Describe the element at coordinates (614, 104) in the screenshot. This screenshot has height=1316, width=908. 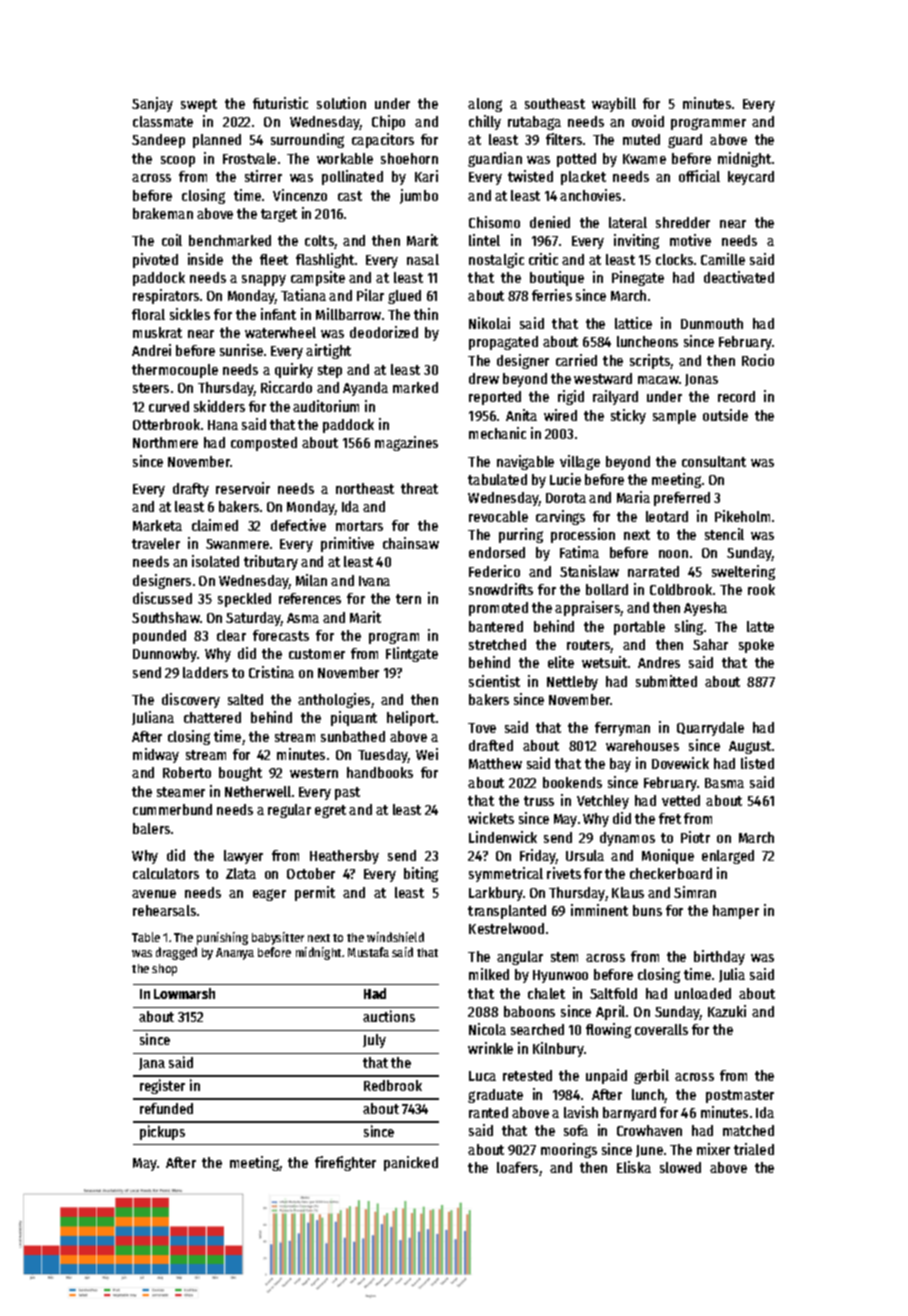
I see `waybill` at that location.
